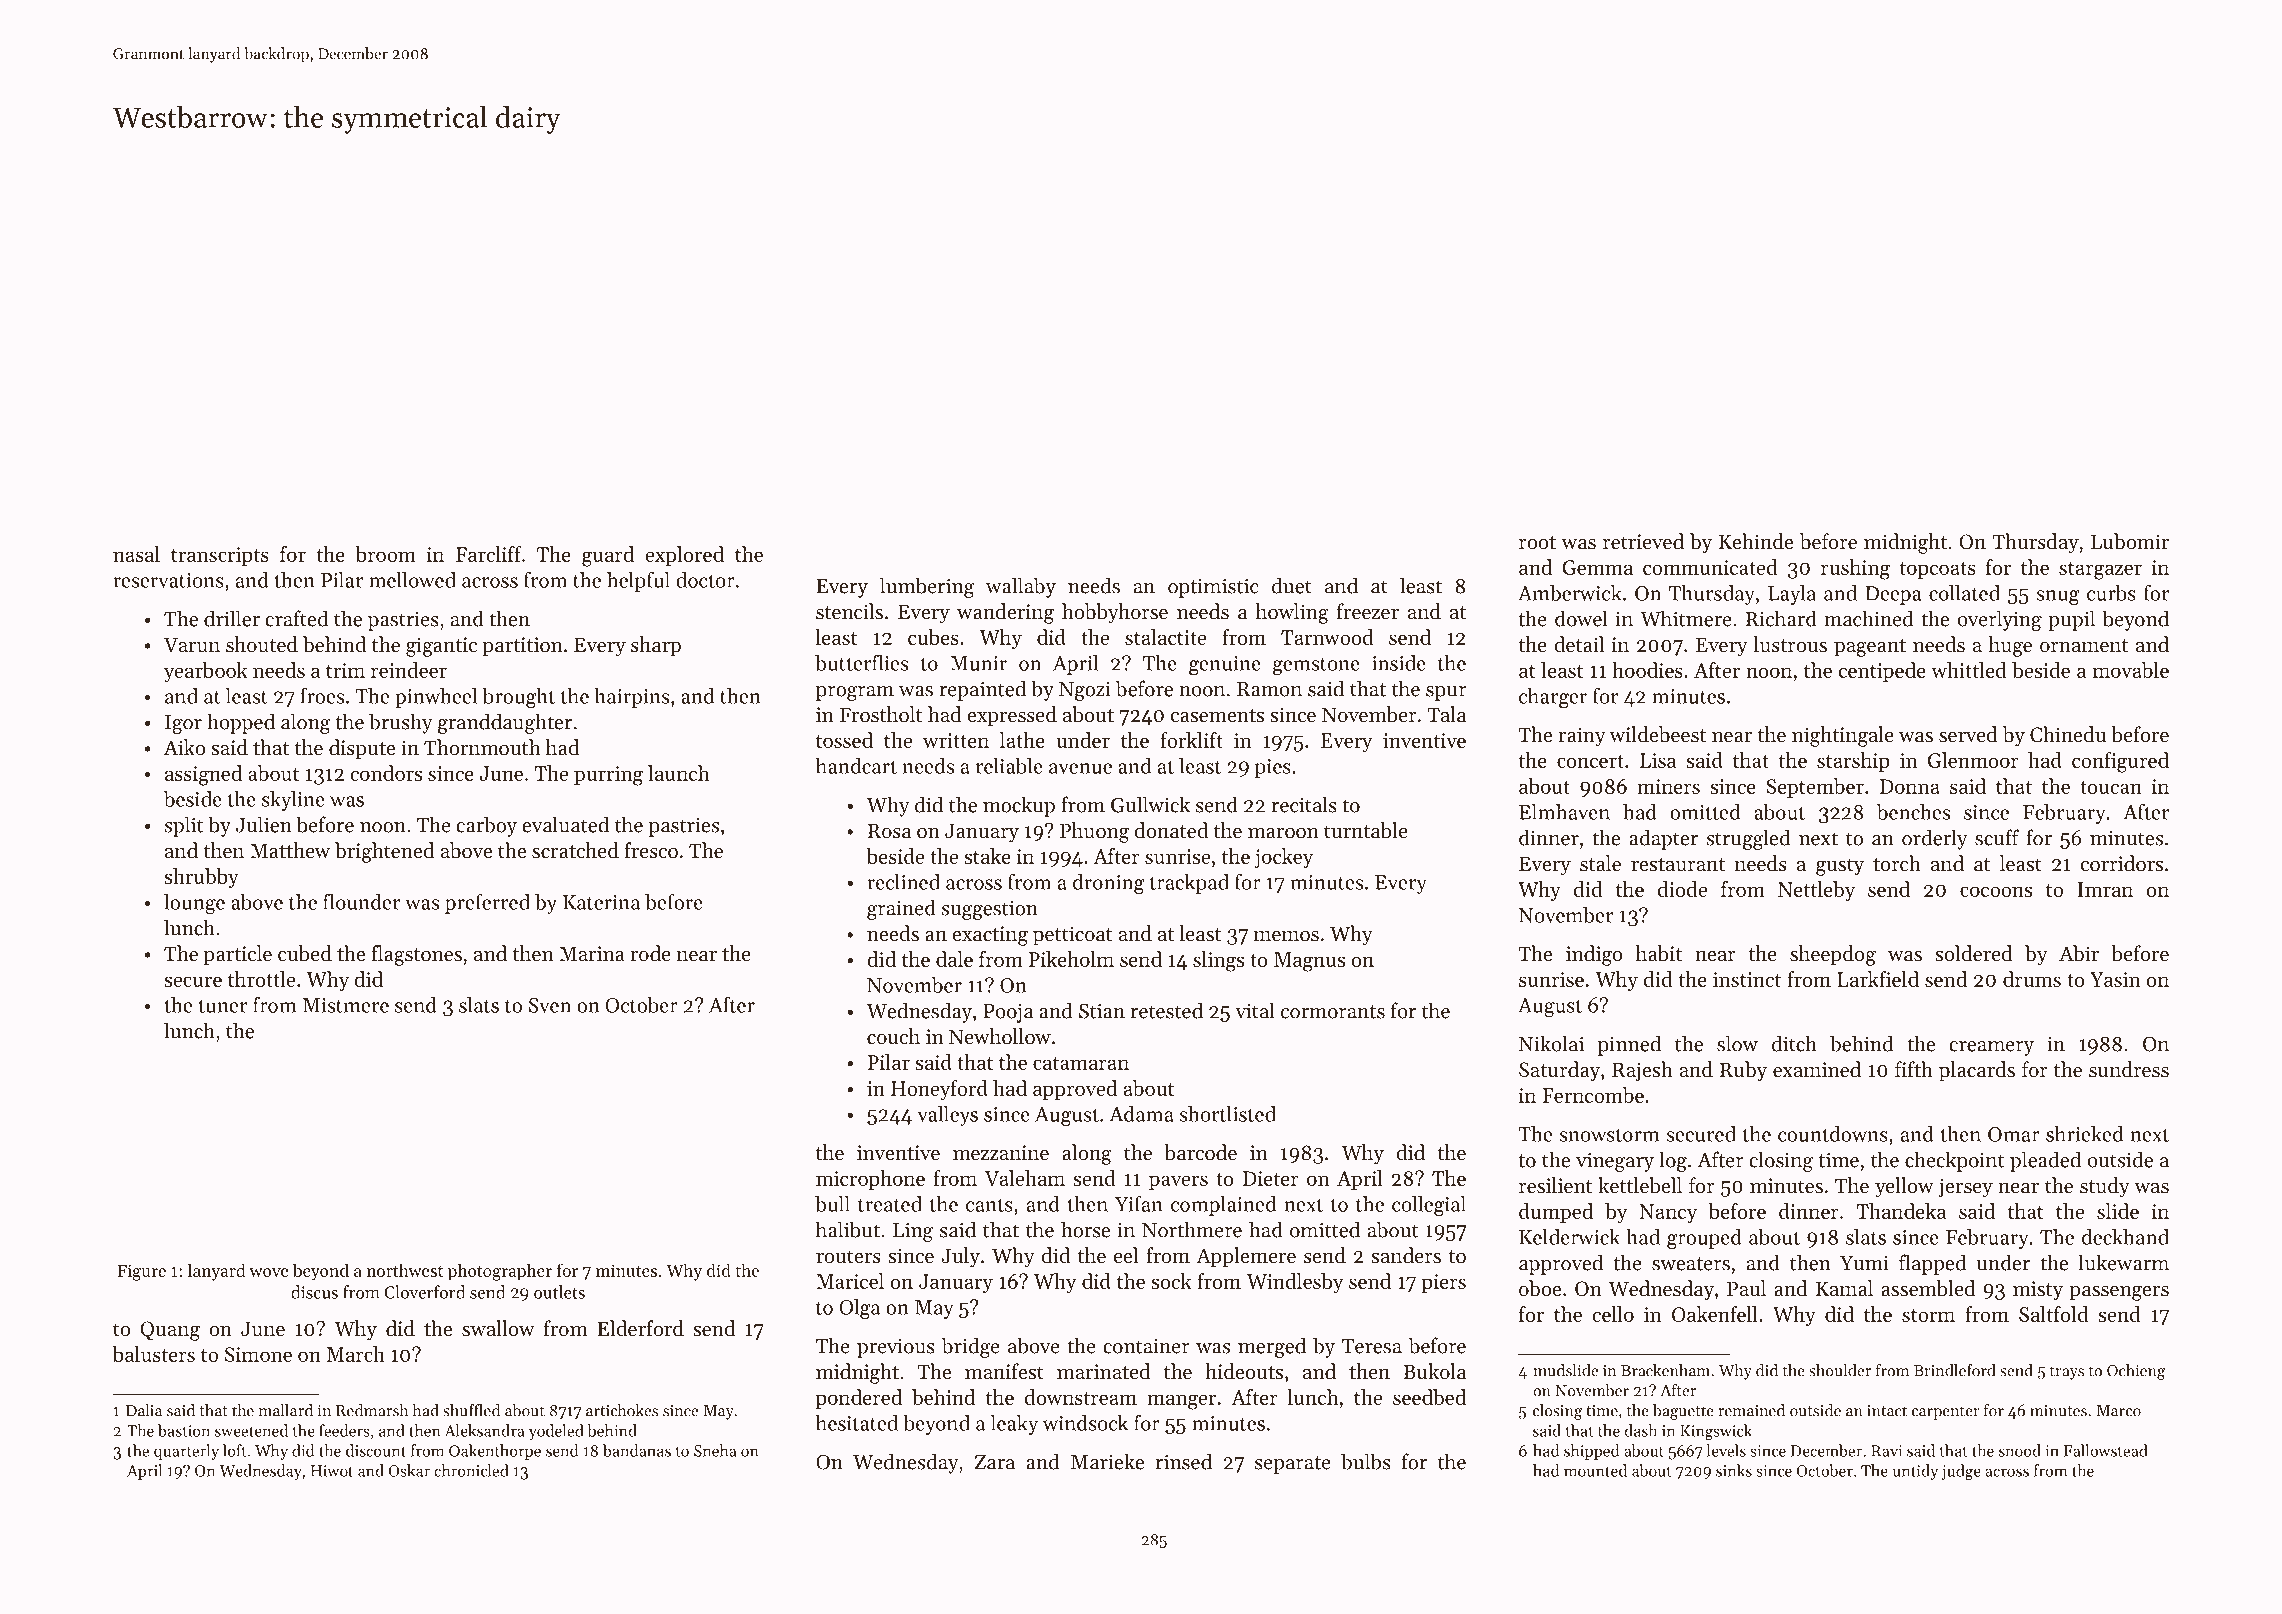 The width and height of the screenshot is (2282, 1614). Describe the element at coordinates (1901, 1211) in the screenshot. I see `Thandeka` at that location.
